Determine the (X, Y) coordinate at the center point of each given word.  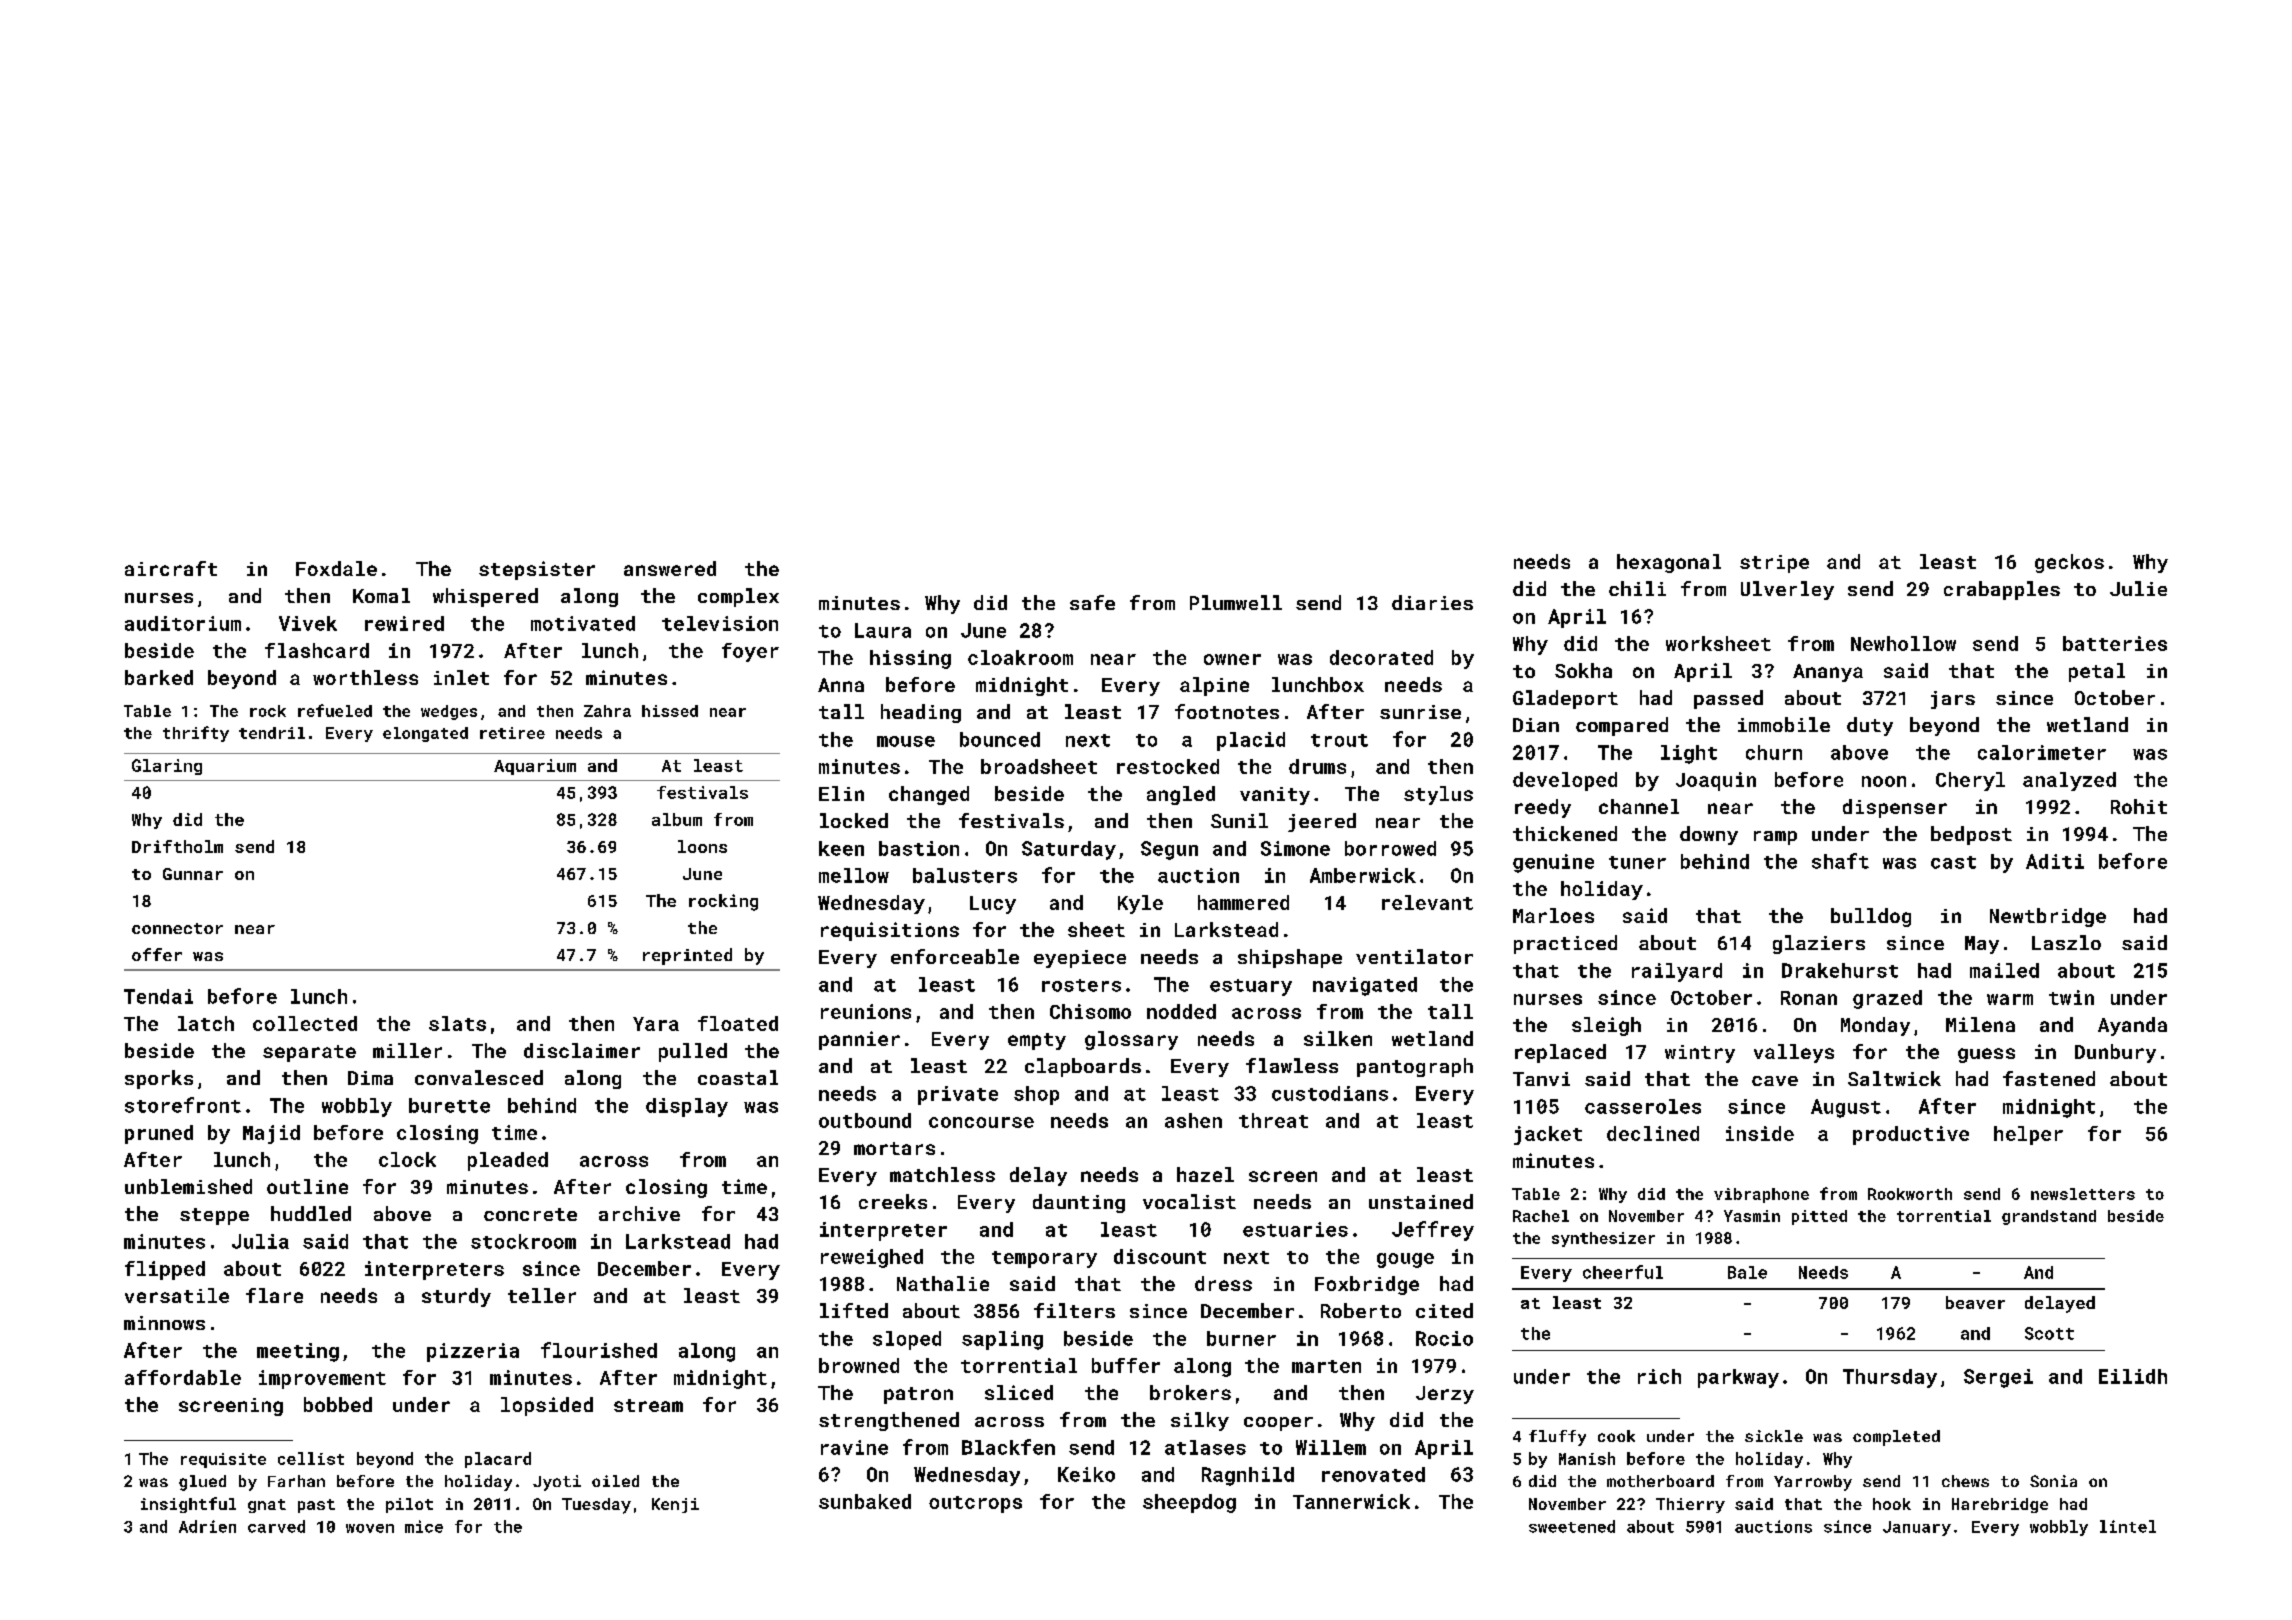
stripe (1774, 564)
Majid (271, 1134)
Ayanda (2132, 1026)
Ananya (1828, 673)
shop (1036, 1095)
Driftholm (177, 846)
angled (1181, 795)
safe (1092, 602)
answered (670, 568)
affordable (183, 1377)
